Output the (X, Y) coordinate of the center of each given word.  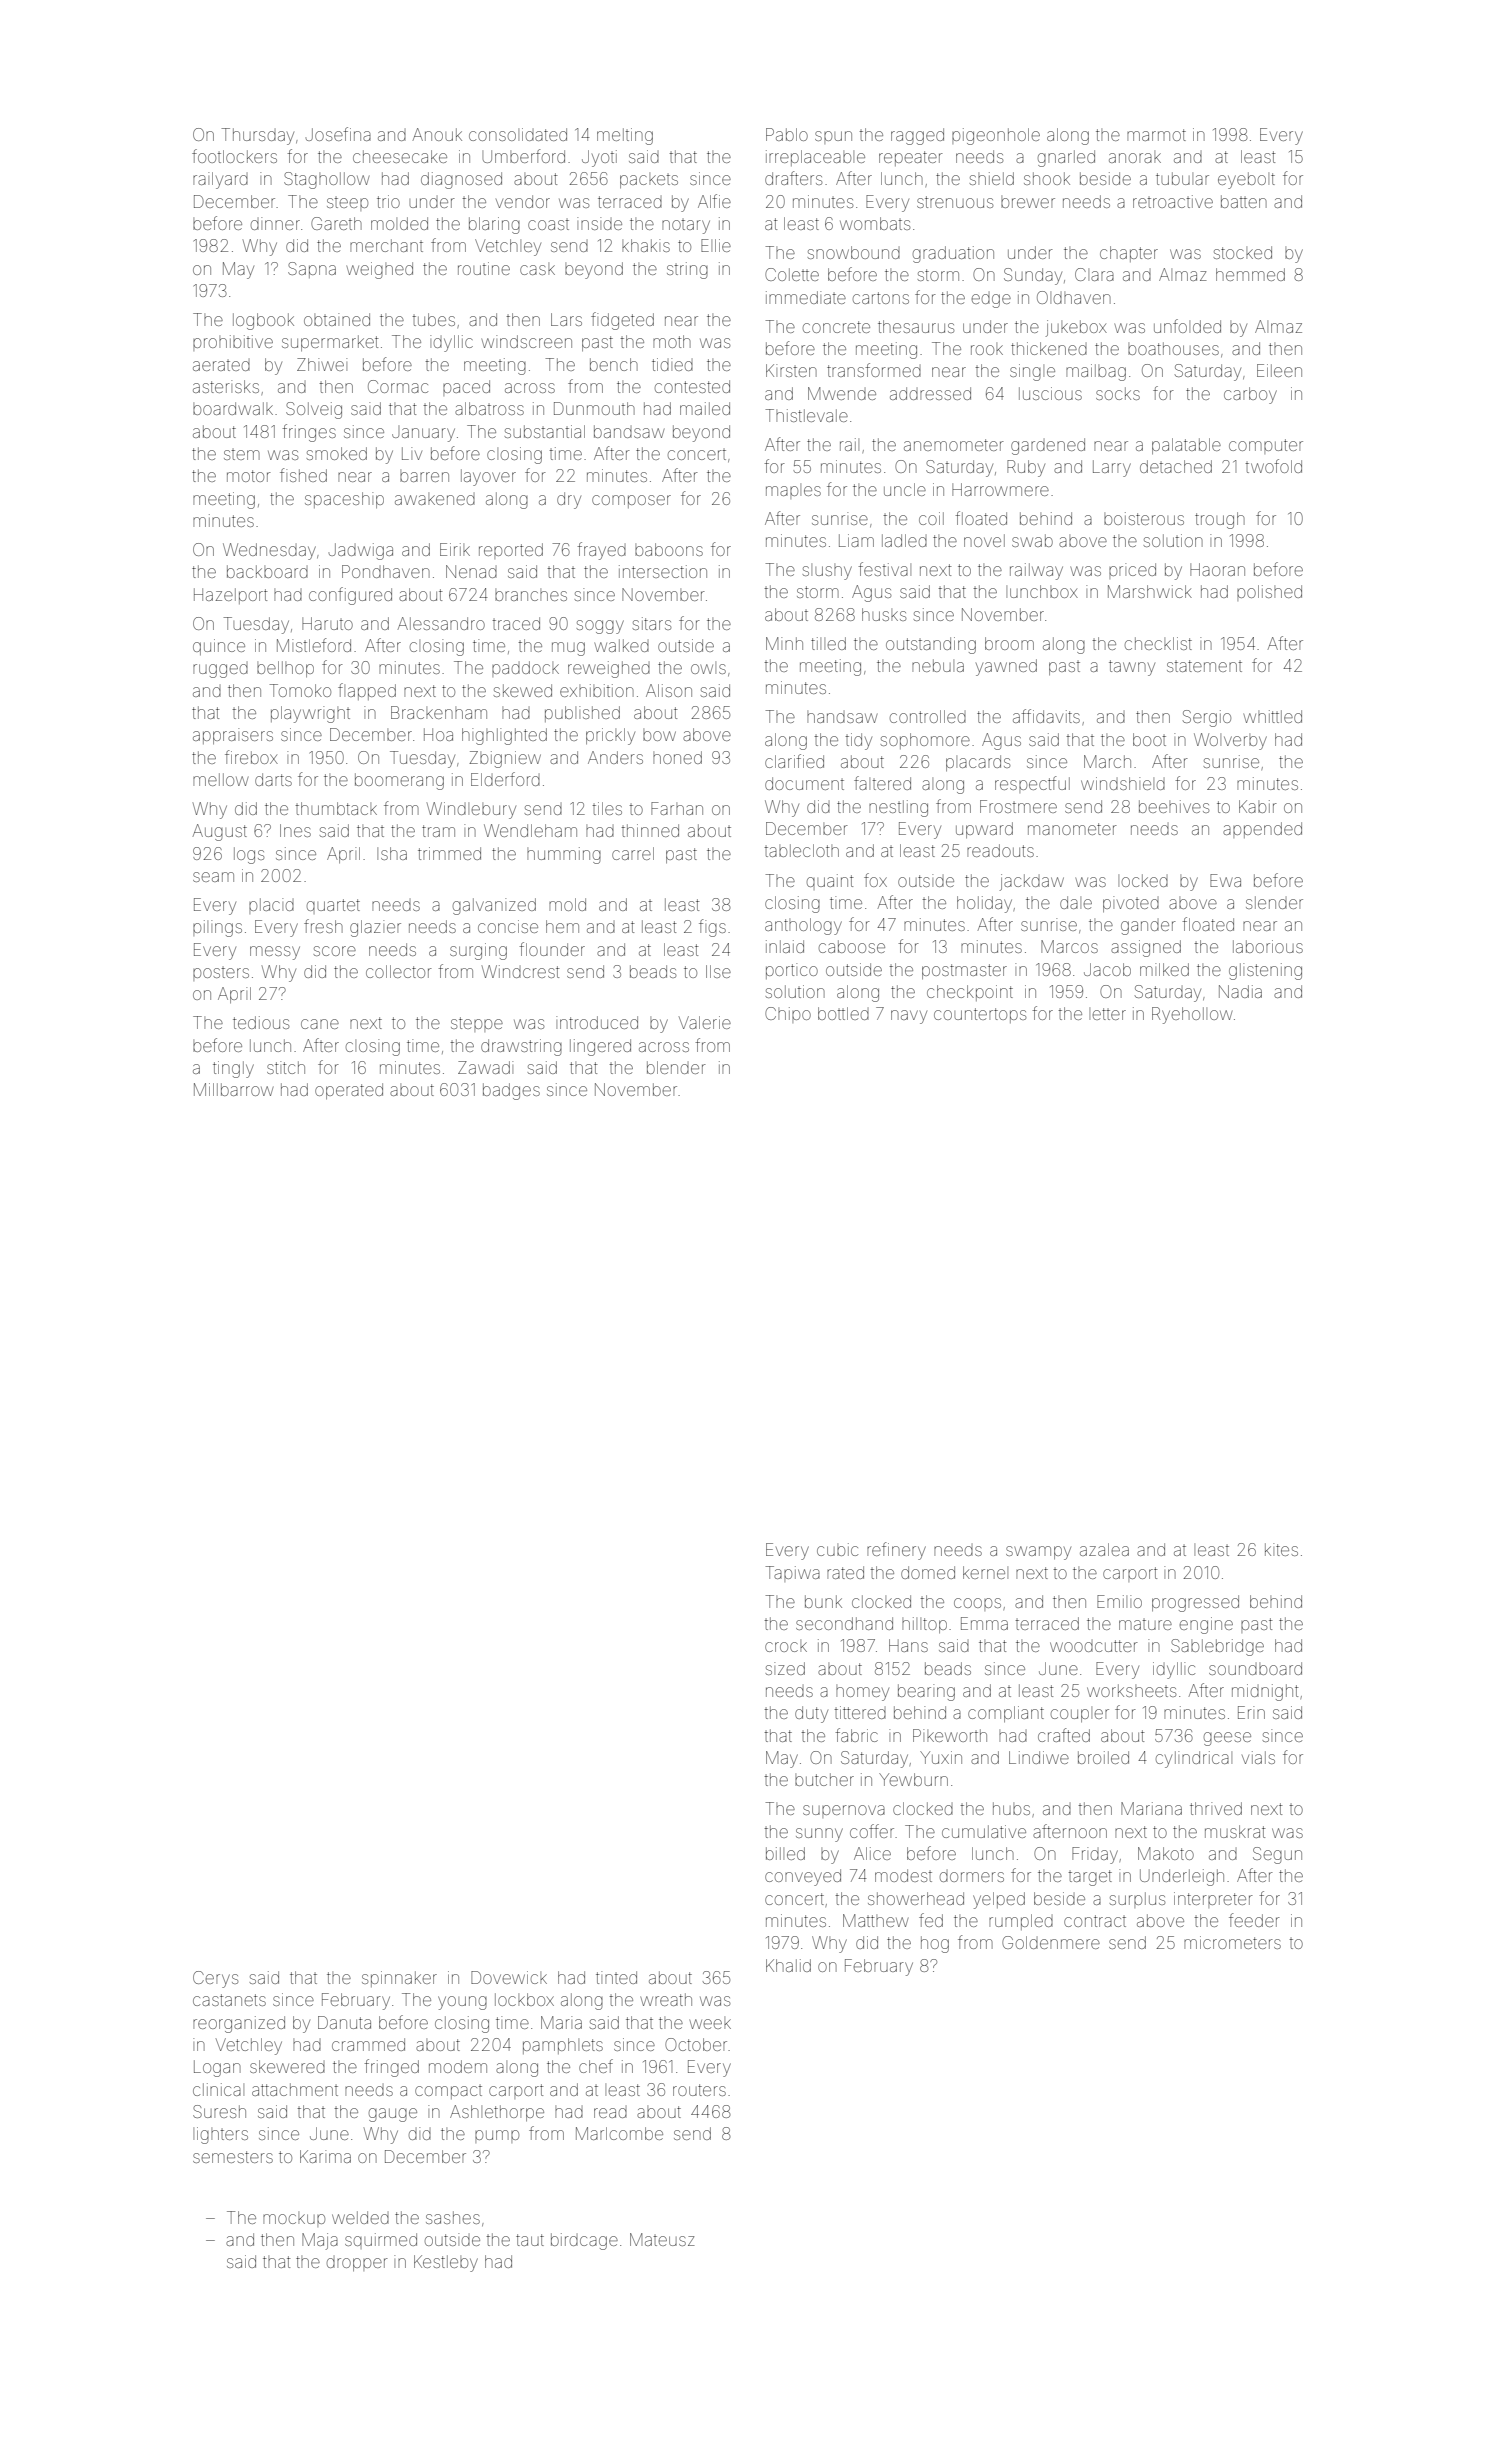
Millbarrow (233, 1089)
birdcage (584, 2241)
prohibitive (233, 343)
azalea (1104, 1549)
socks (1118, 393)
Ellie (716, 245)
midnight (1265, 1692)
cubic (837, 1549)
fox (875, 880)
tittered (860, 1712)
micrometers (1232, 1942)
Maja (320, 2241)
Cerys (215, 1979)
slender (1274, 902)
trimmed (449, 853)
